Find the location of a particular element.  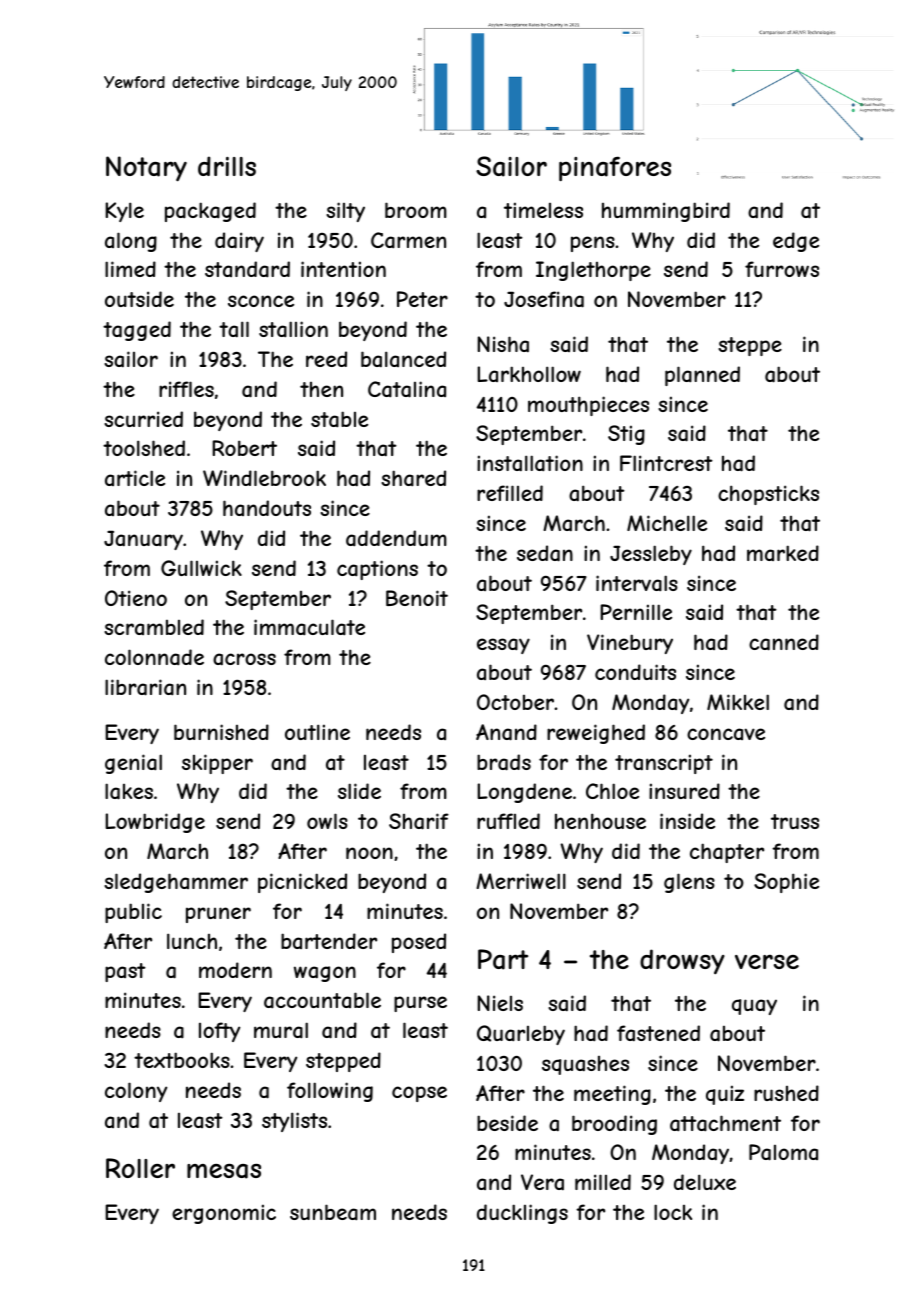

canned is located at coordinates (784, 642).
